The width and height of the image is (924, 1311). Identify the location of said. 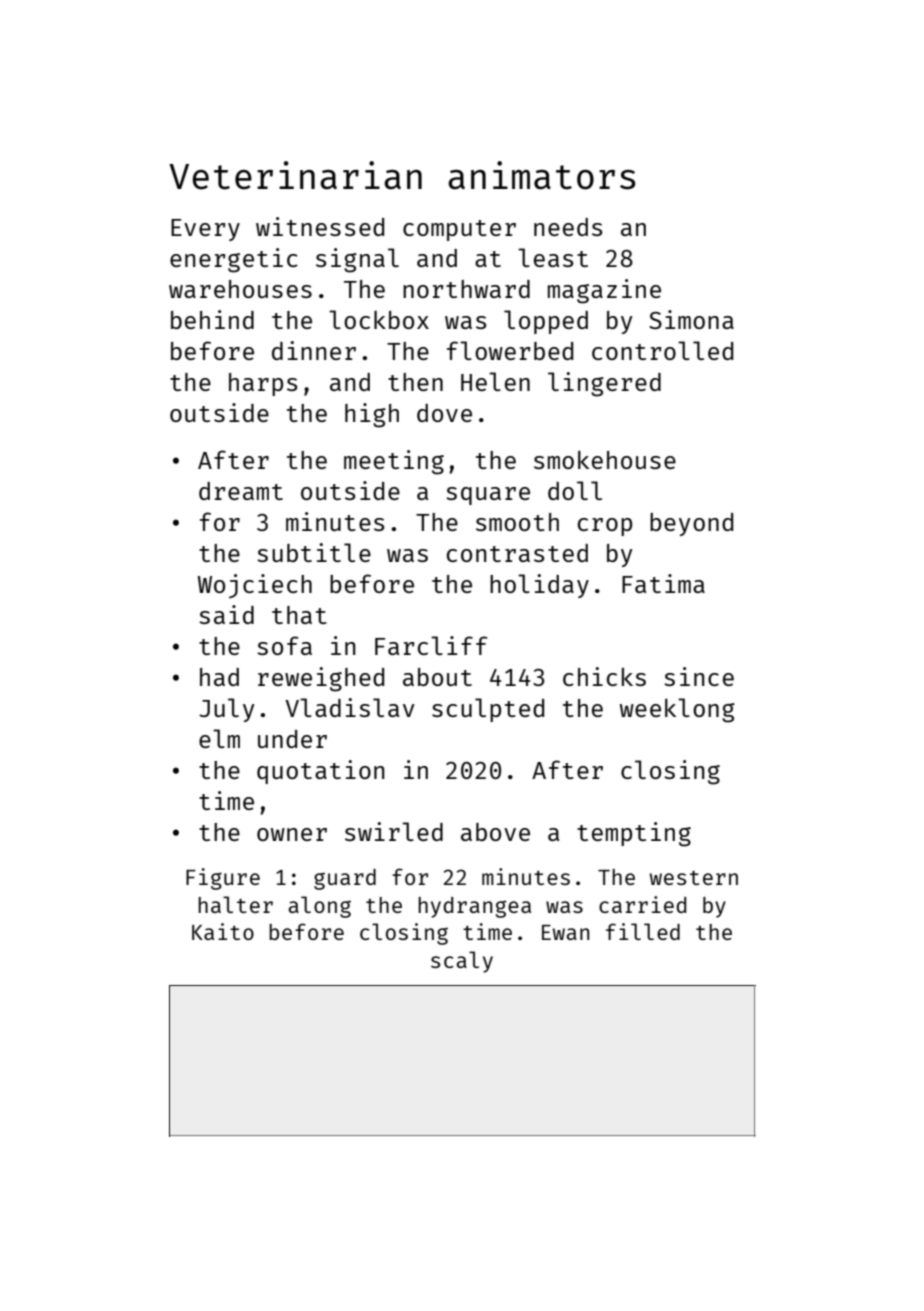
(226, 614).
